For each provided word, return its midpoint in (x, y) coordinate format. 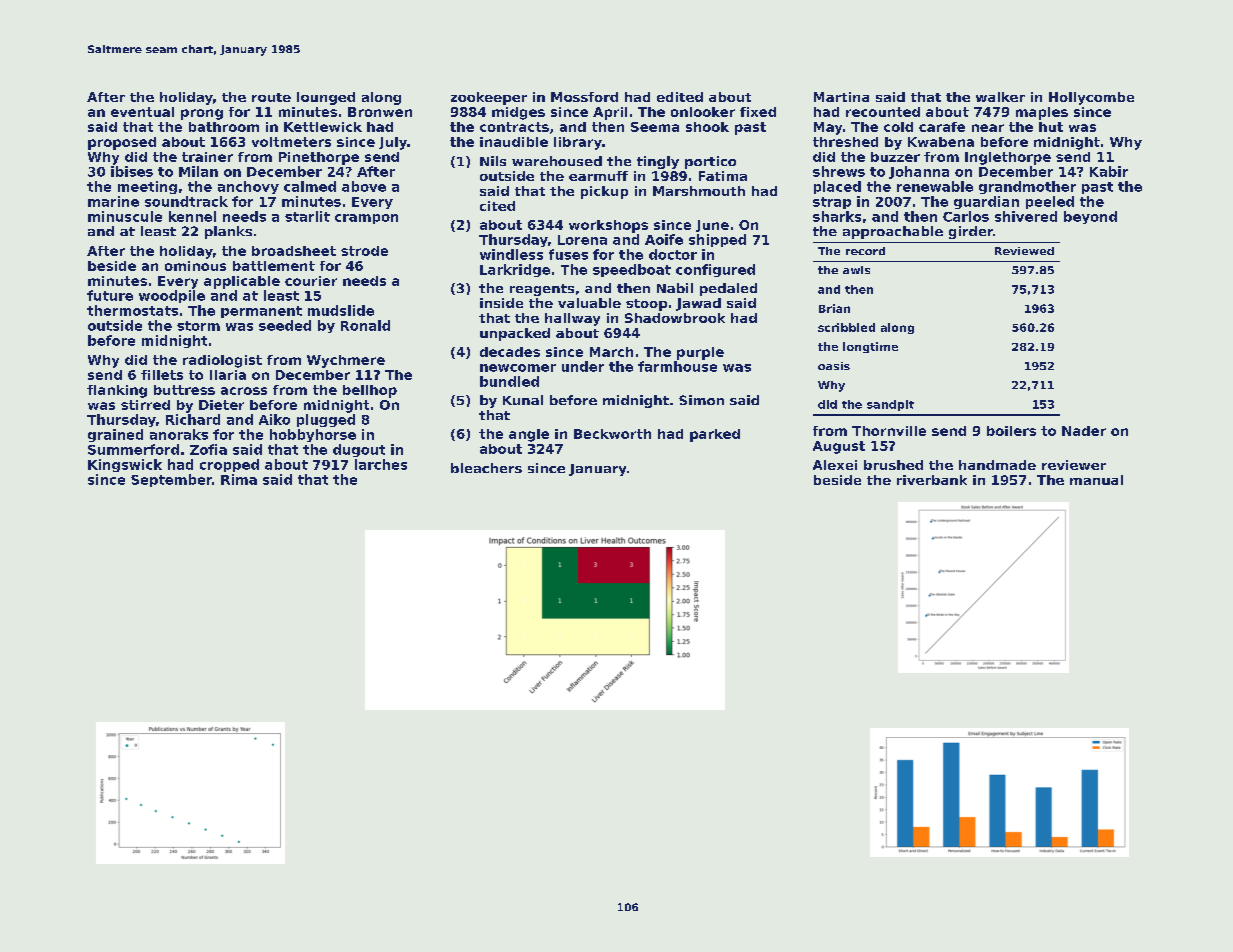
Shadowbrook (675, 318)
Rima (239, 479)
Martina (841, 97)
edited (680, 97)
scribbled (846, 327)
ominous (195, 266)
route (271, 97)
